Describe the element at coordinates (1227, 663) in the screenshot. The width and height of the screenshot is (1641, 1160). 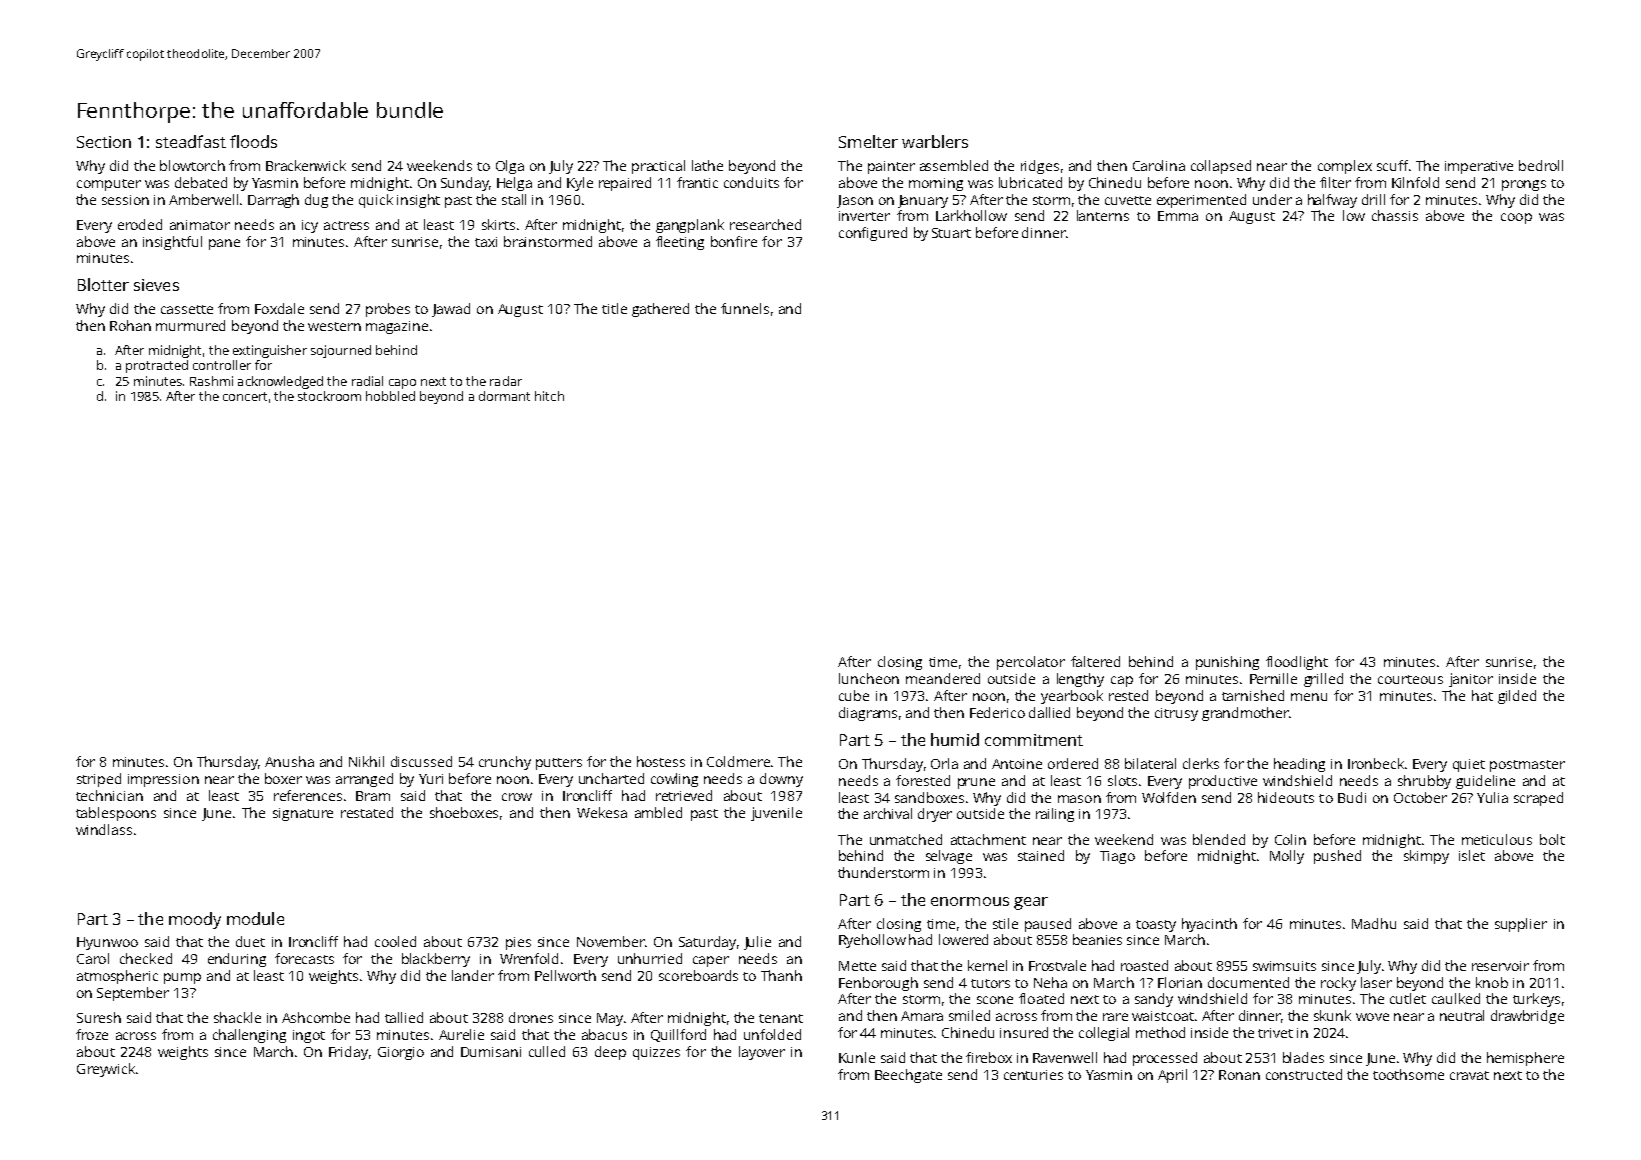
I see `punishing` at that location.
